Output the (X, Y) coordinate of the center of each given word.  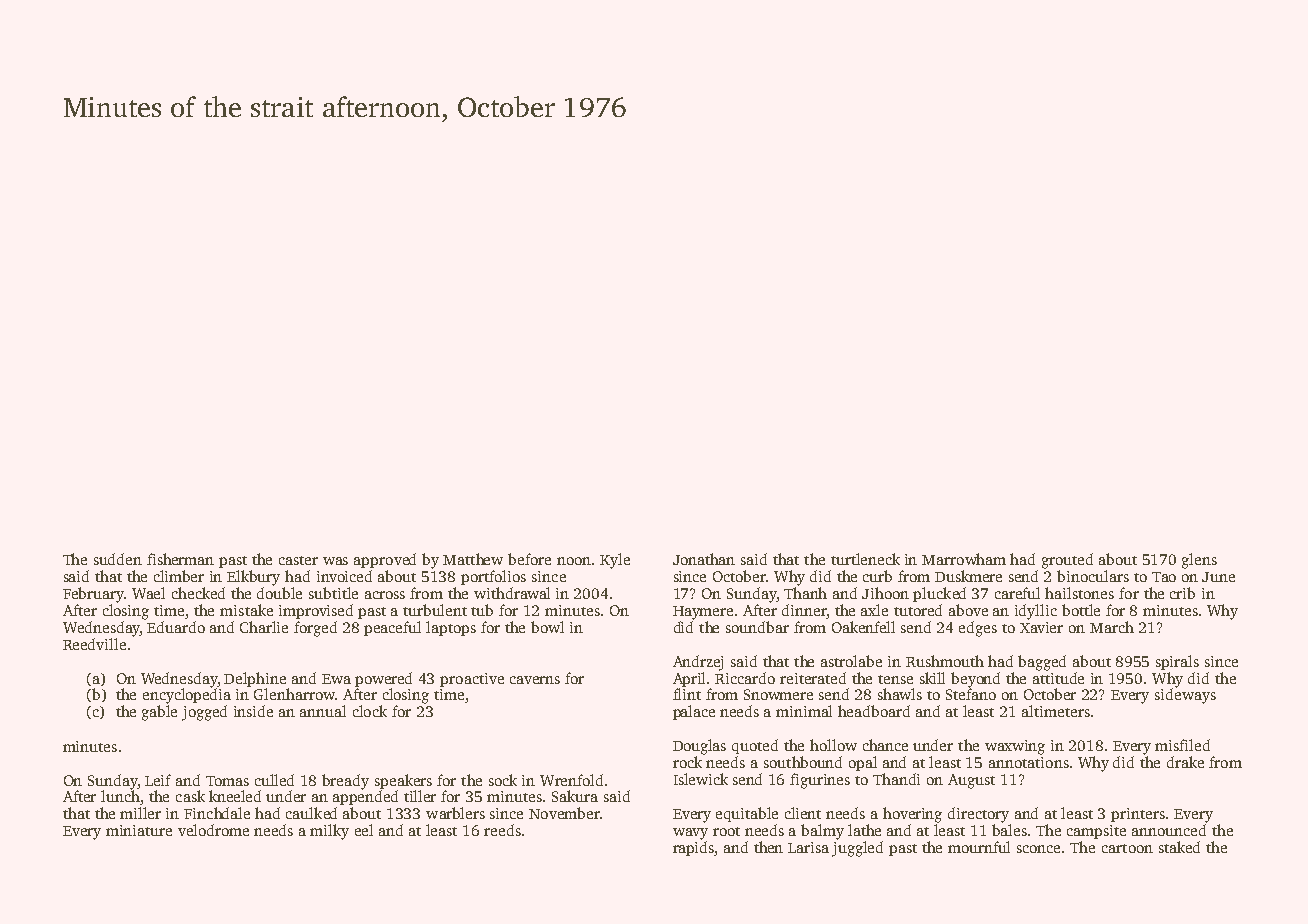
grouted (1067, 561)
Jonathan (704, 559)
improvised (316, 611)
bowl (547, 627)
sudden (118, 559)
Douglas (699, 747)
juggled (857, 849)
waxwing (1015, 747)
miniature (139, 830)
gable (159, 713)
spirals (1177, 662)
